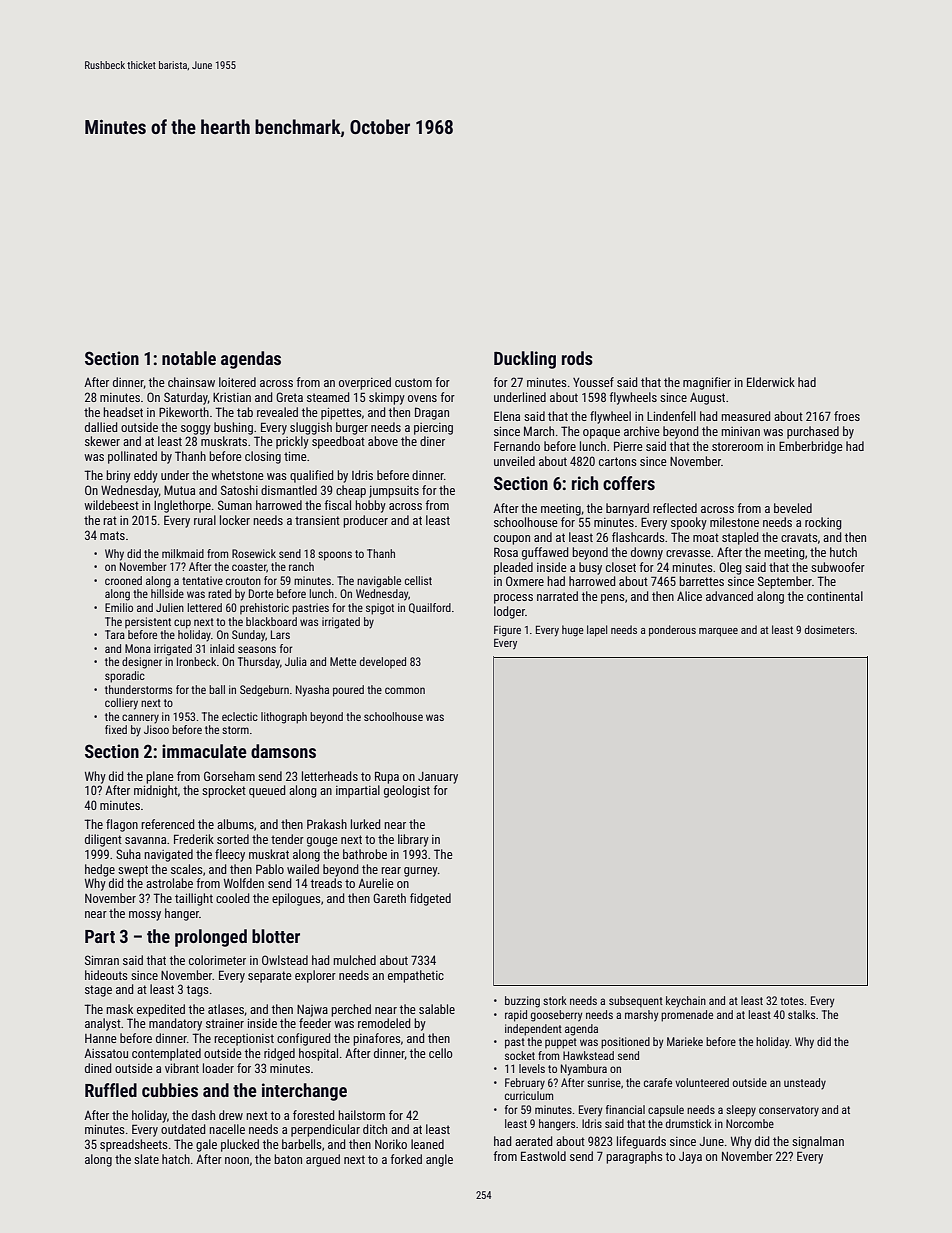 This screenshot has width=952, height=1233. I want to click on spreadsheets, so click(134, 1145).
